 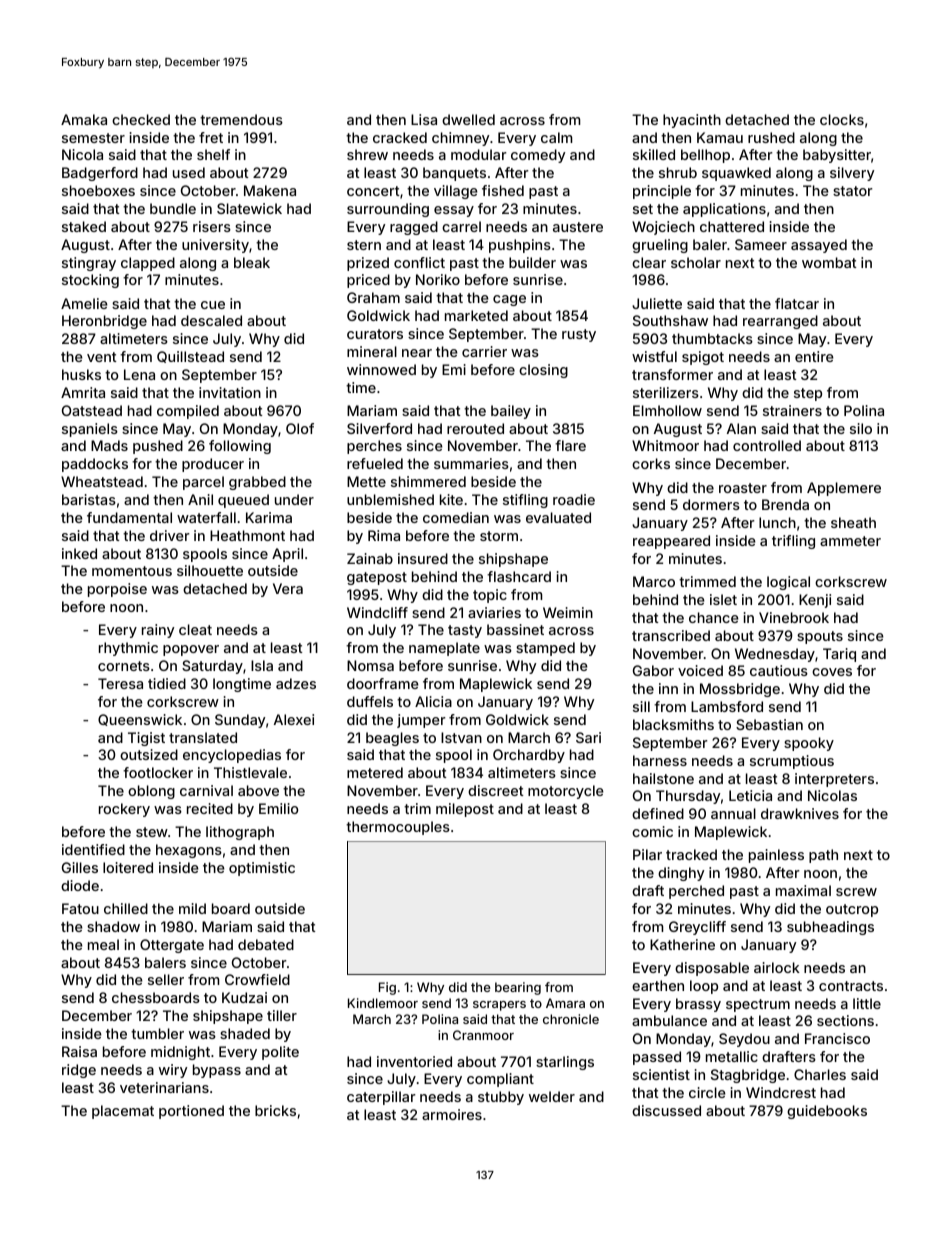 I want to click on spouts, so click(x=820, y=637).
